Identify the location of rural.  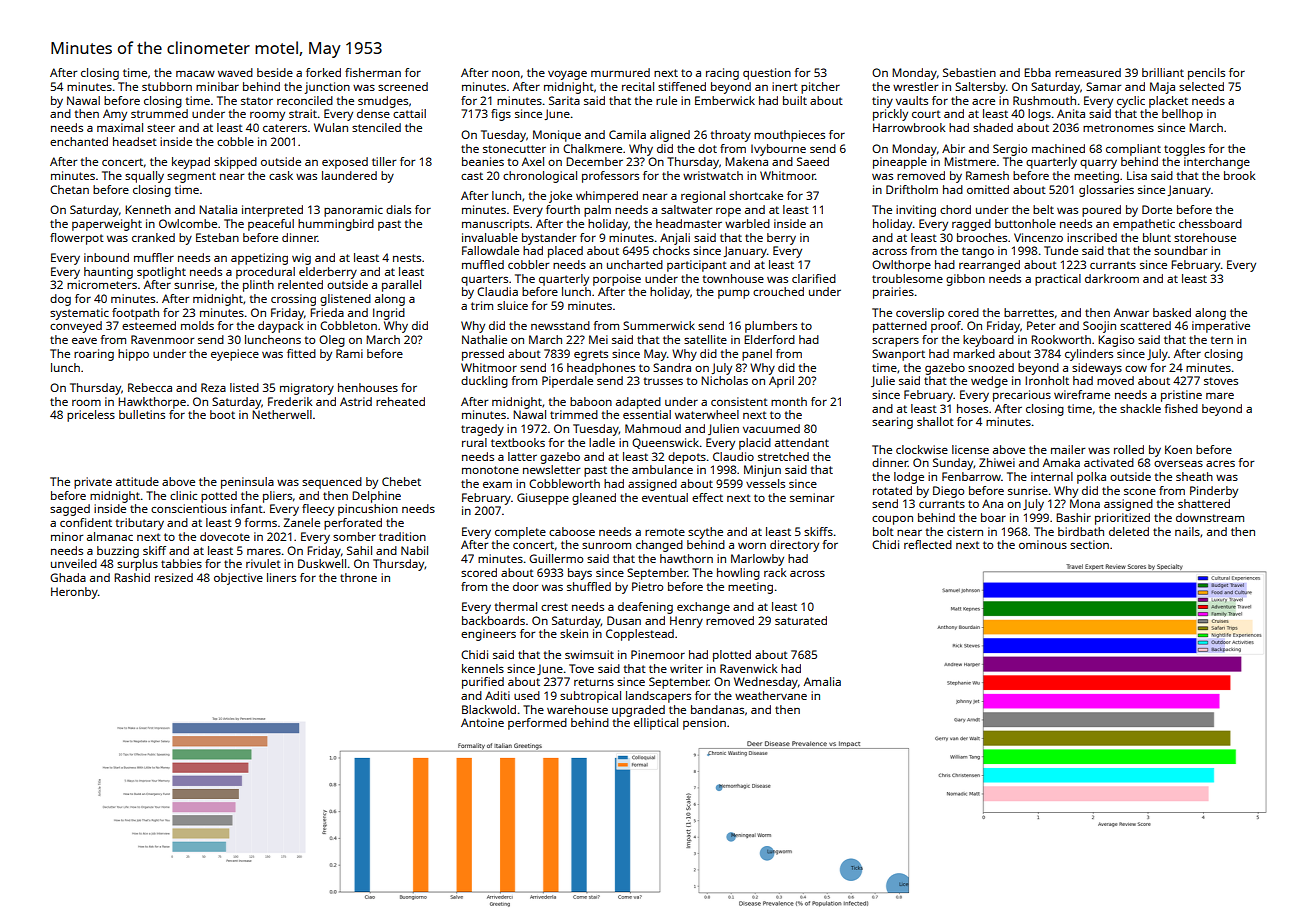
(474, 442).
